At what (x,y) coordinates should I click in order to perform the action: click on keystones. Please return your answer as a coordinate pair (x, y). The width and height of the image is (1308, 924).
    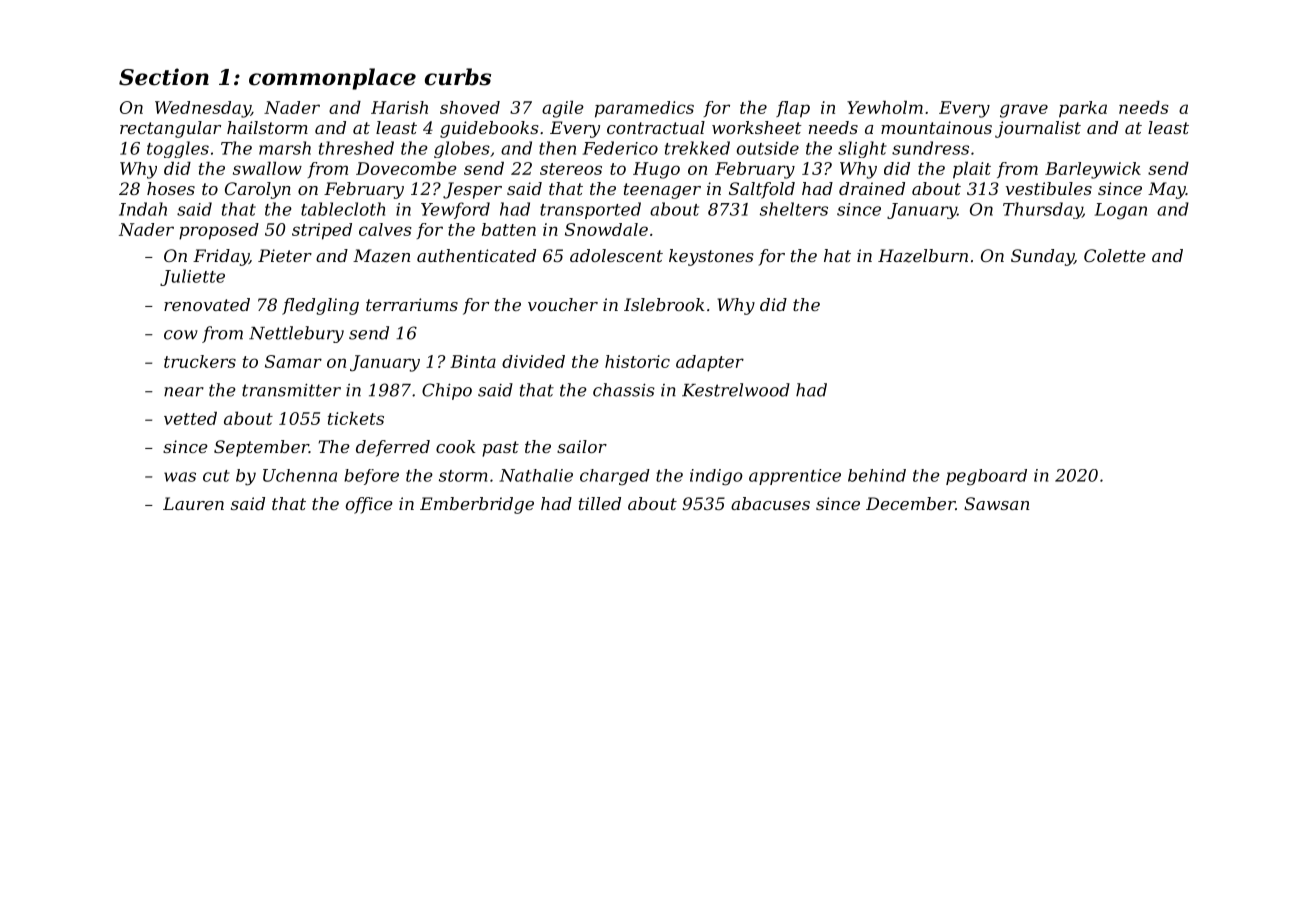
    Looking at the image, I should click on (711, 257).
